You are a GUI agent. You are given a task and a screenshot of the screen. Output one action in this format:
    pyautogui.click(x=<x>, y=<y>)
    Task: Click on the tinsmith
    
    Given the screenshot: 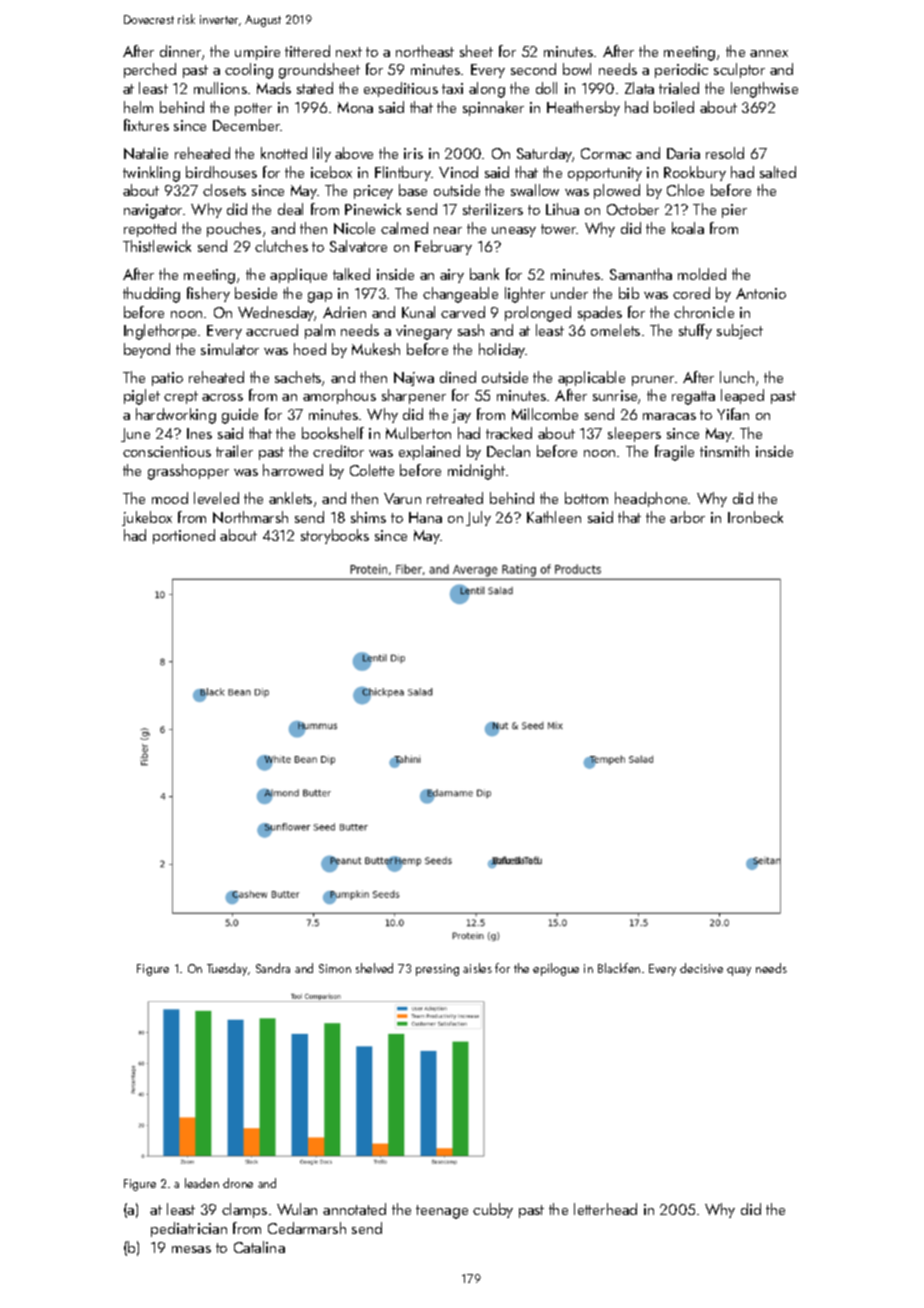 What is the action you would take?
    pyautogui.click(x=724, y=451)
